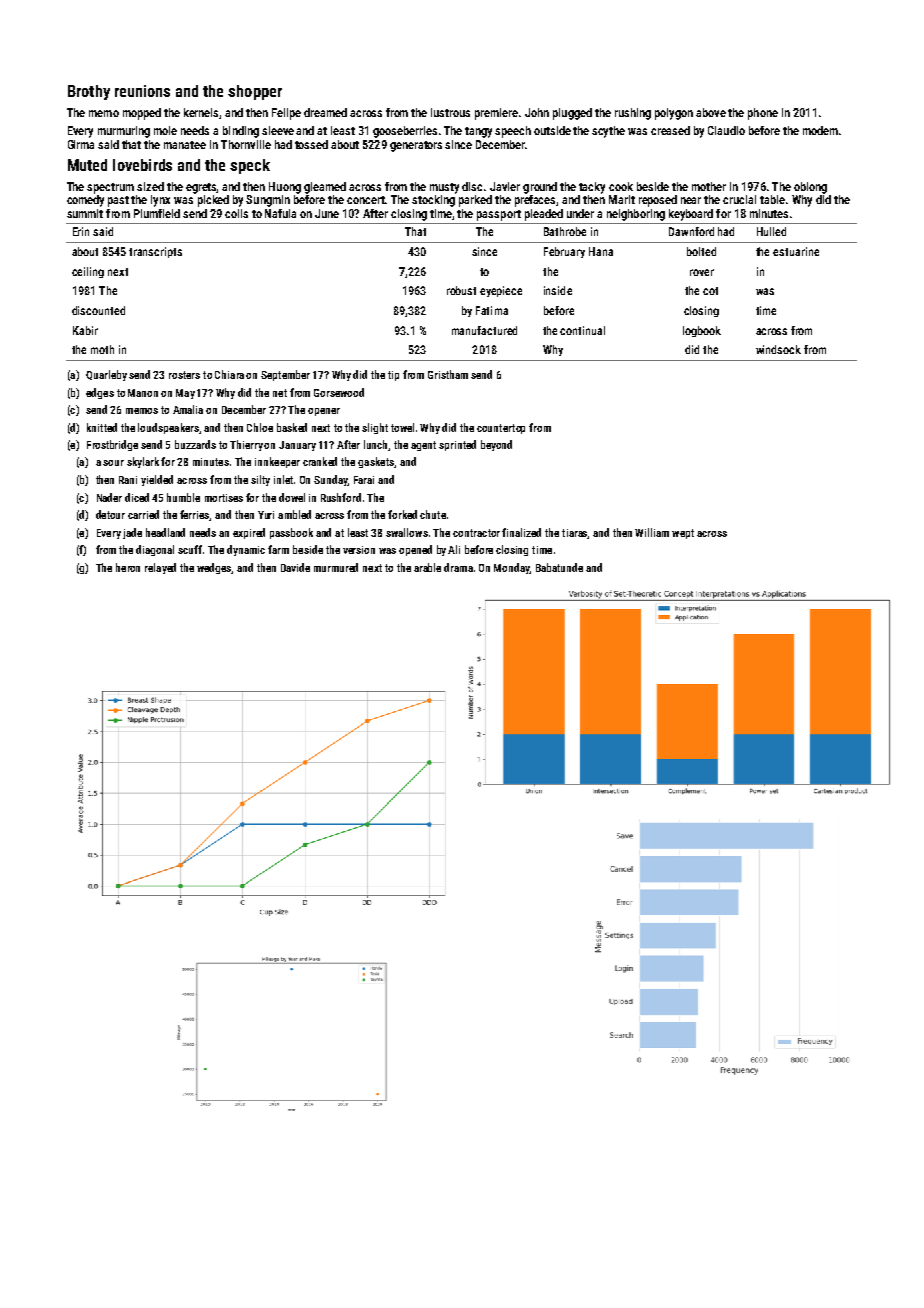  Describe the element at coordinates (89, 92) in the screenshot. I see `Brothy` at that location.
